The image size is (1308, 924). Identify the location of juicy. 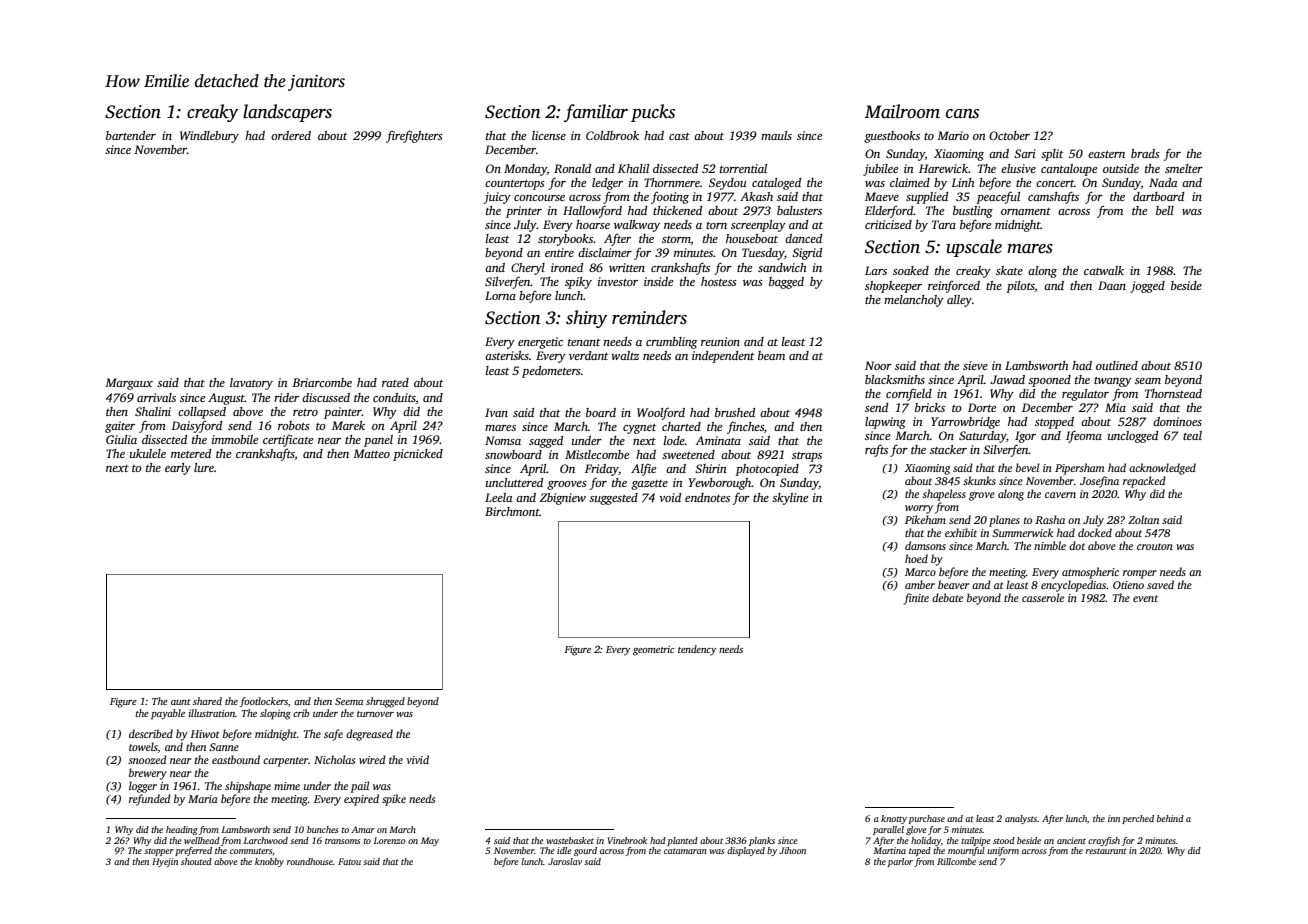
(497, 198).
